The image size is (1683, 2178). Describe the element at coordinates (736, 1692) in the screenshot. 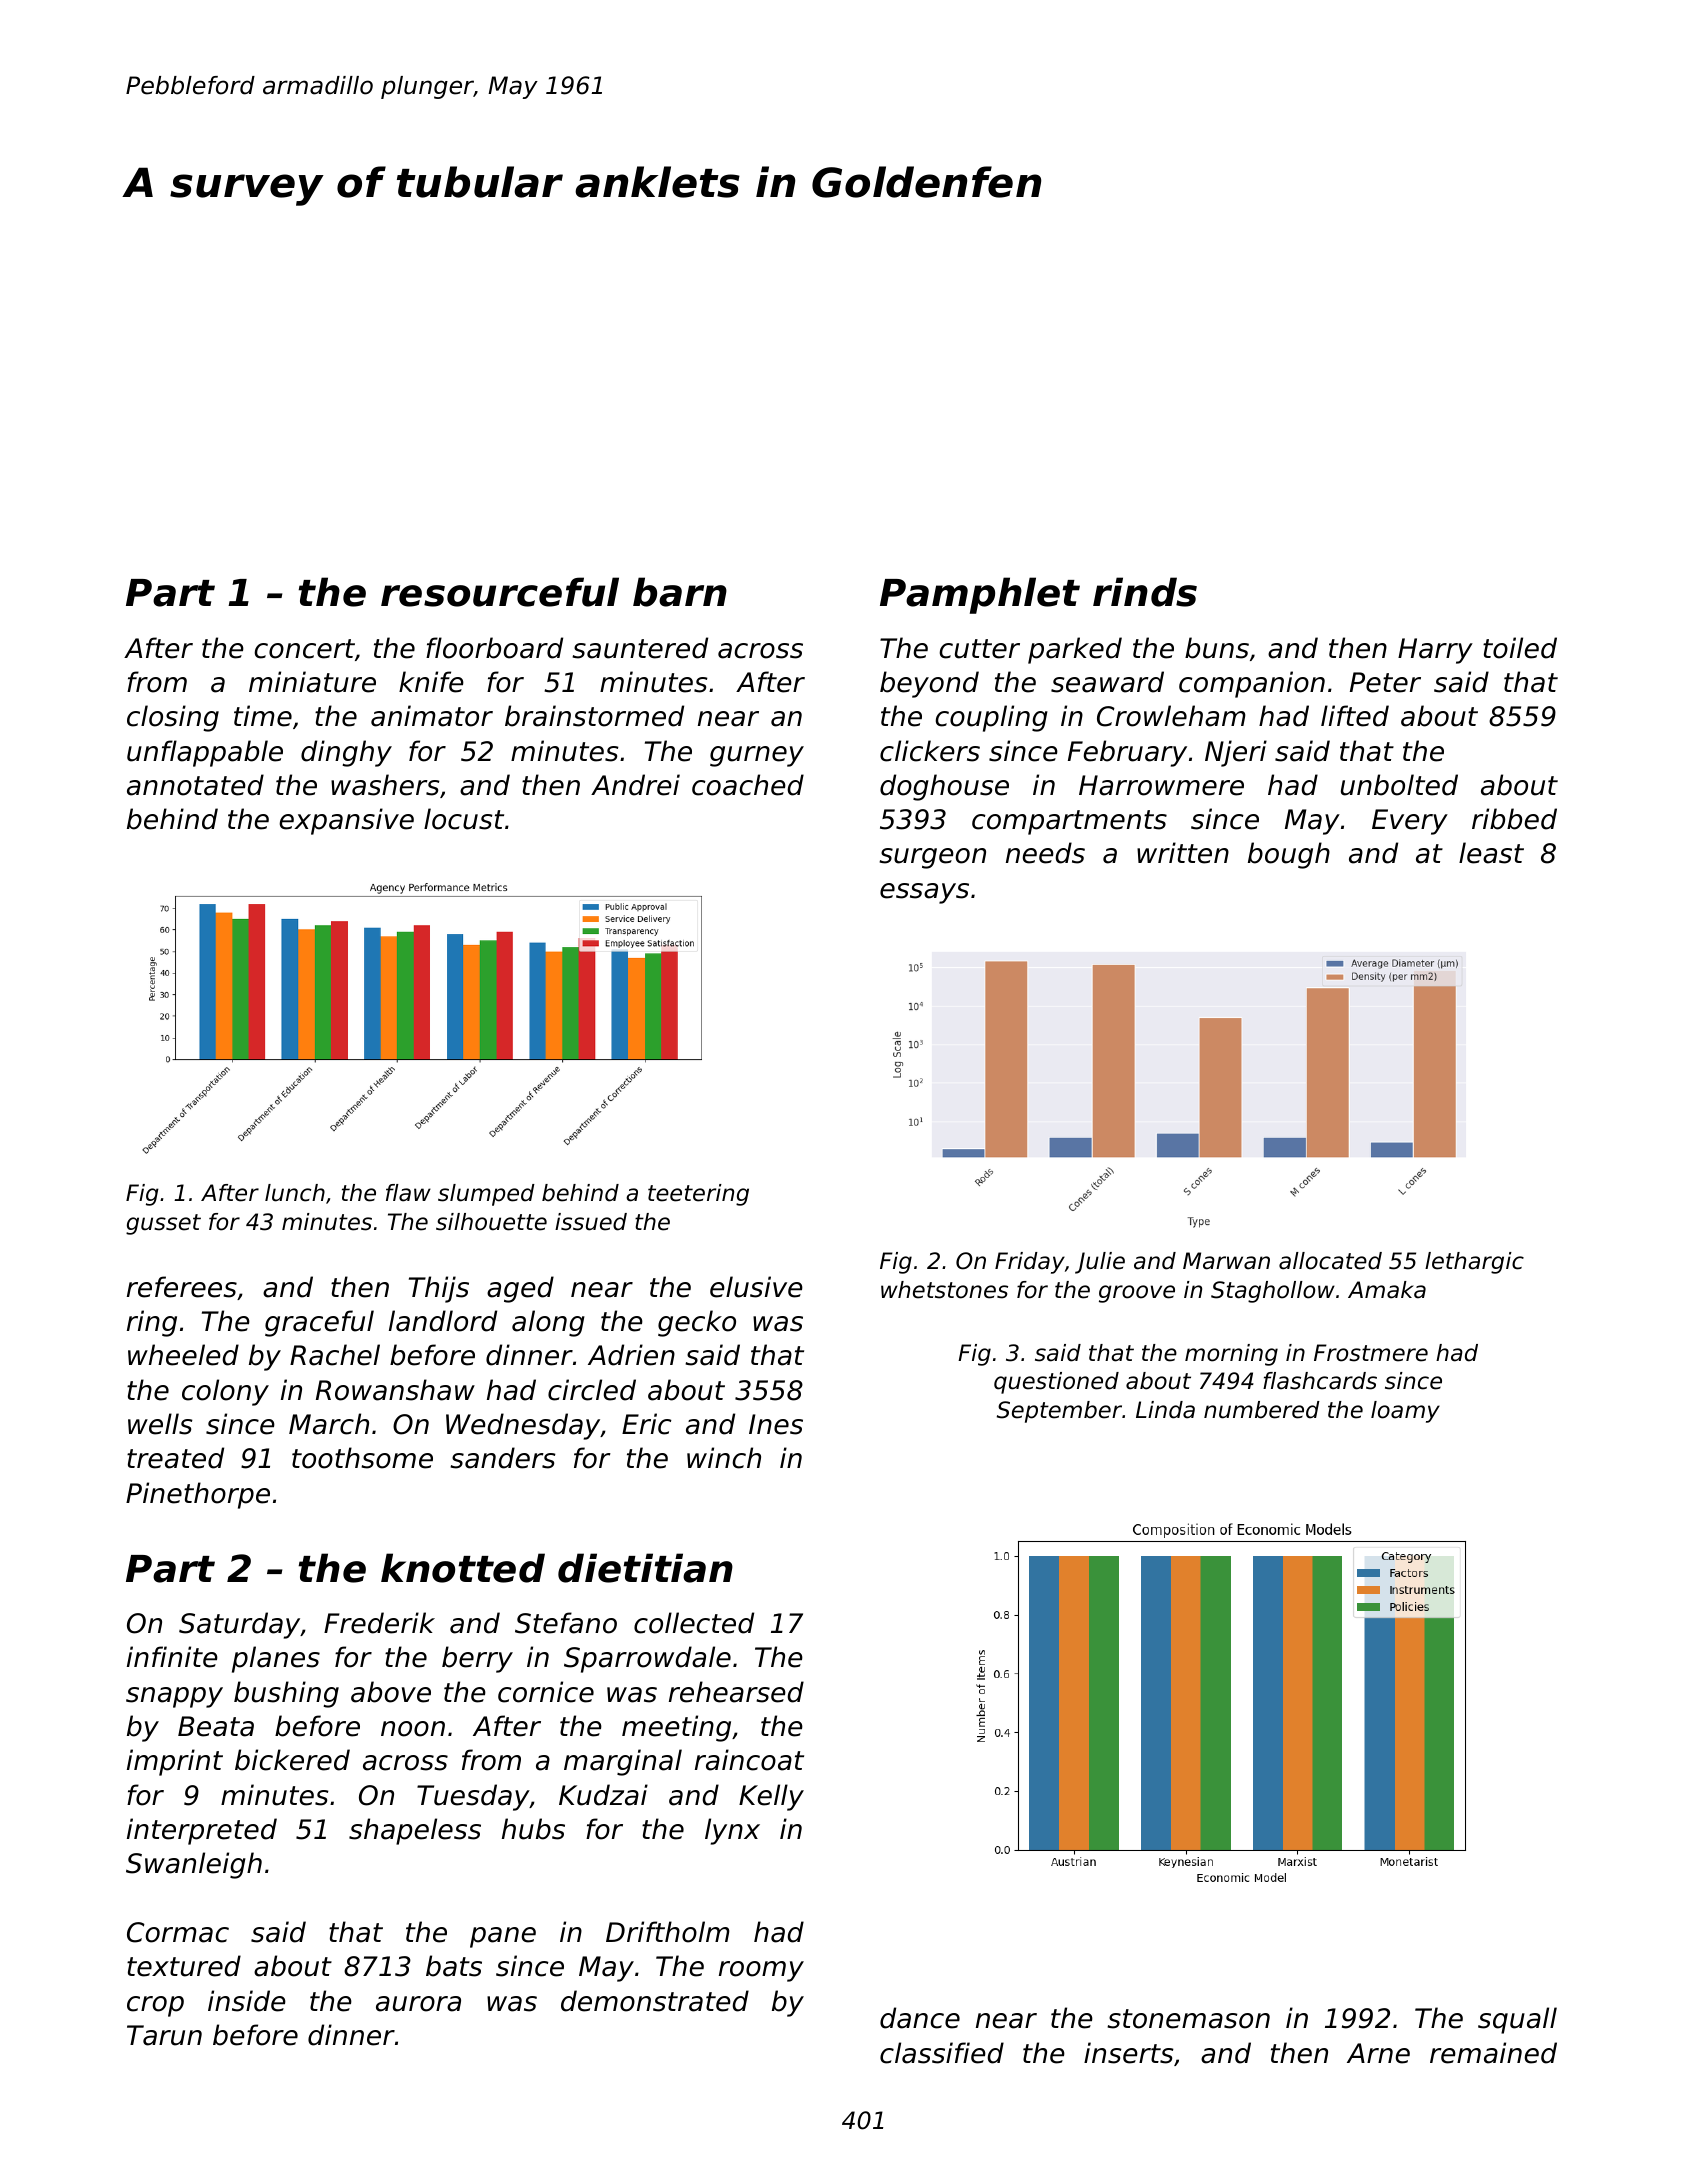

I see `rehearsed` at that location.
